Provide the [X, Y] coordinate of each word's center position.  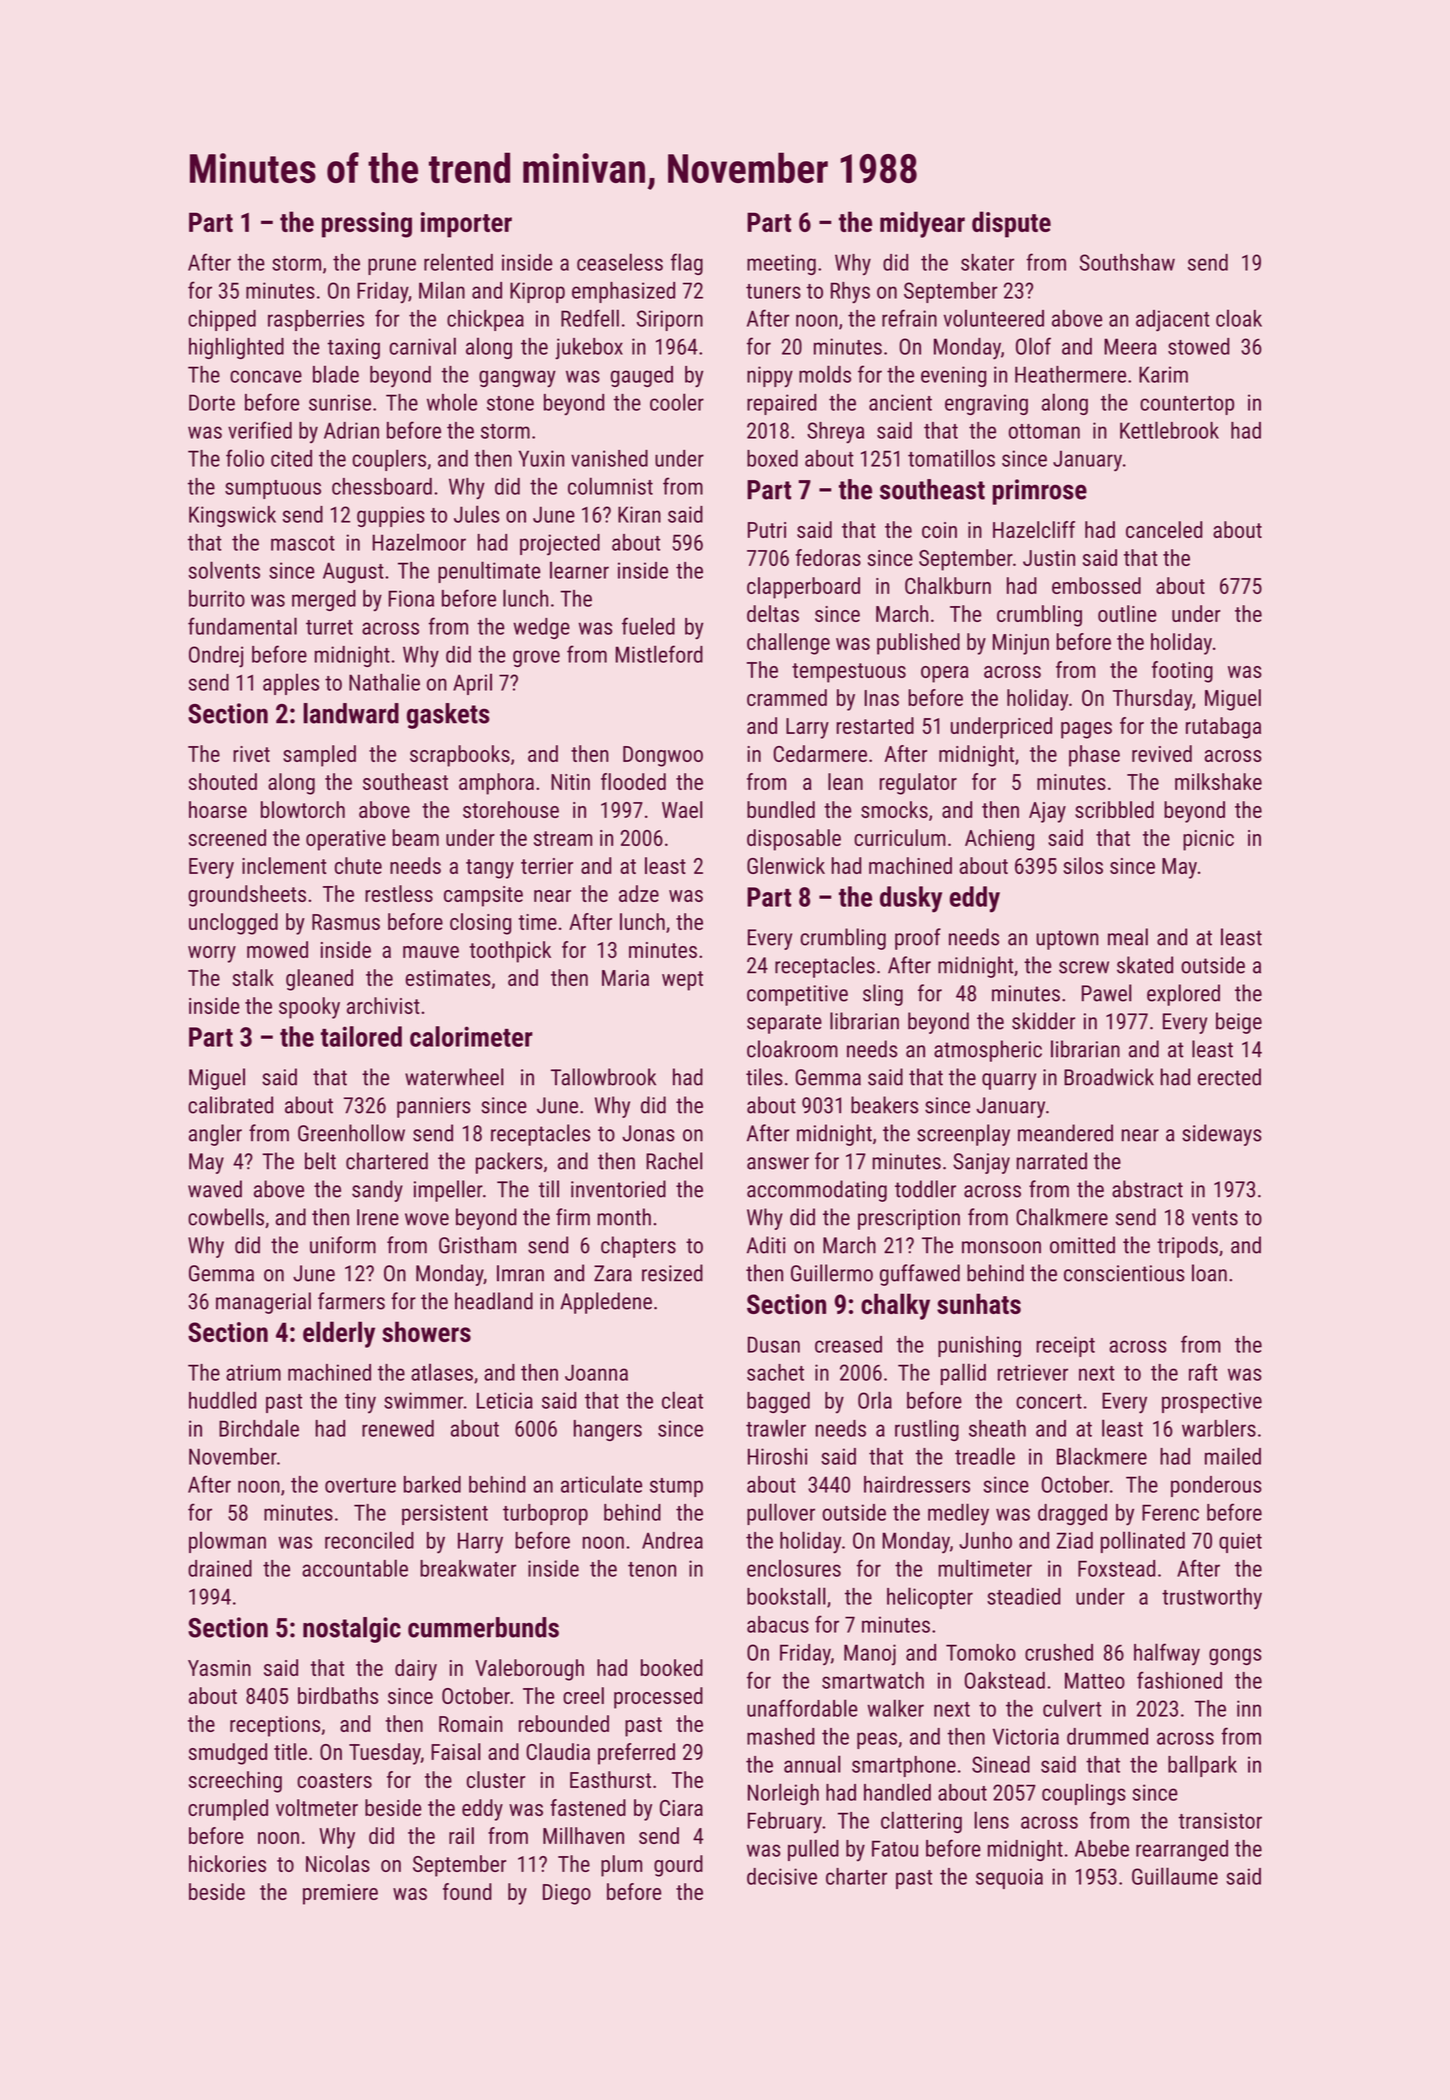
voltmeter [317, 1807]
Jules [477, 514]
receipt [1065, 1346]
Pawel [1107, 993]
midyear [922, 224]
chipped [222, 320]
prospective [1212, 1402]
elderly [339, 1334]
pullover [781, 1514]
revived [1162, 753]
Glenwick [786, 865]
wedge [541, 628]
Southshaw [1127, 262]
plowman [227, 1542]
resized [672, 1273]
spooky [309, 1008]
